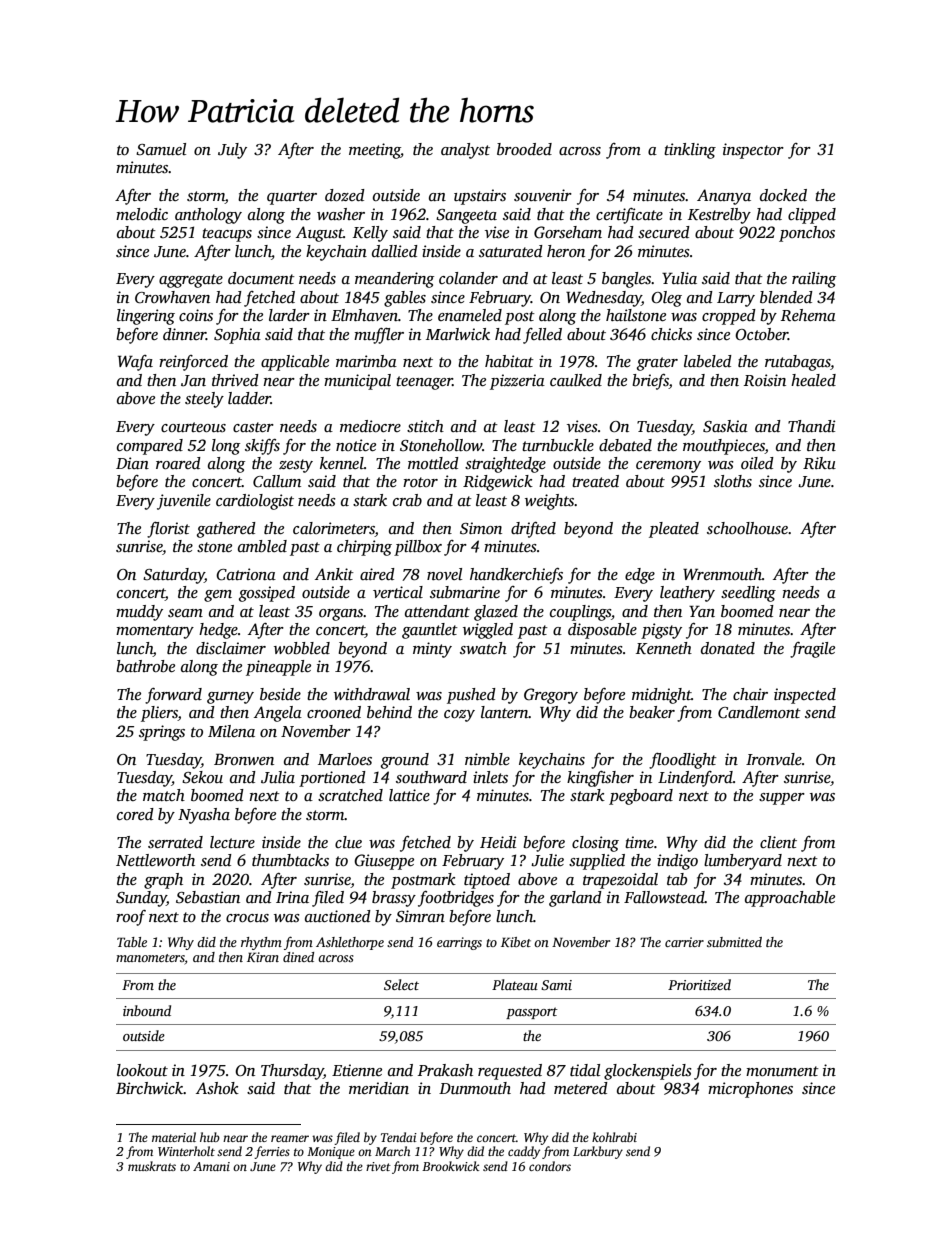 The width and height of the page is (952, 1233). I want to click on lecture, so click(232, 842).
